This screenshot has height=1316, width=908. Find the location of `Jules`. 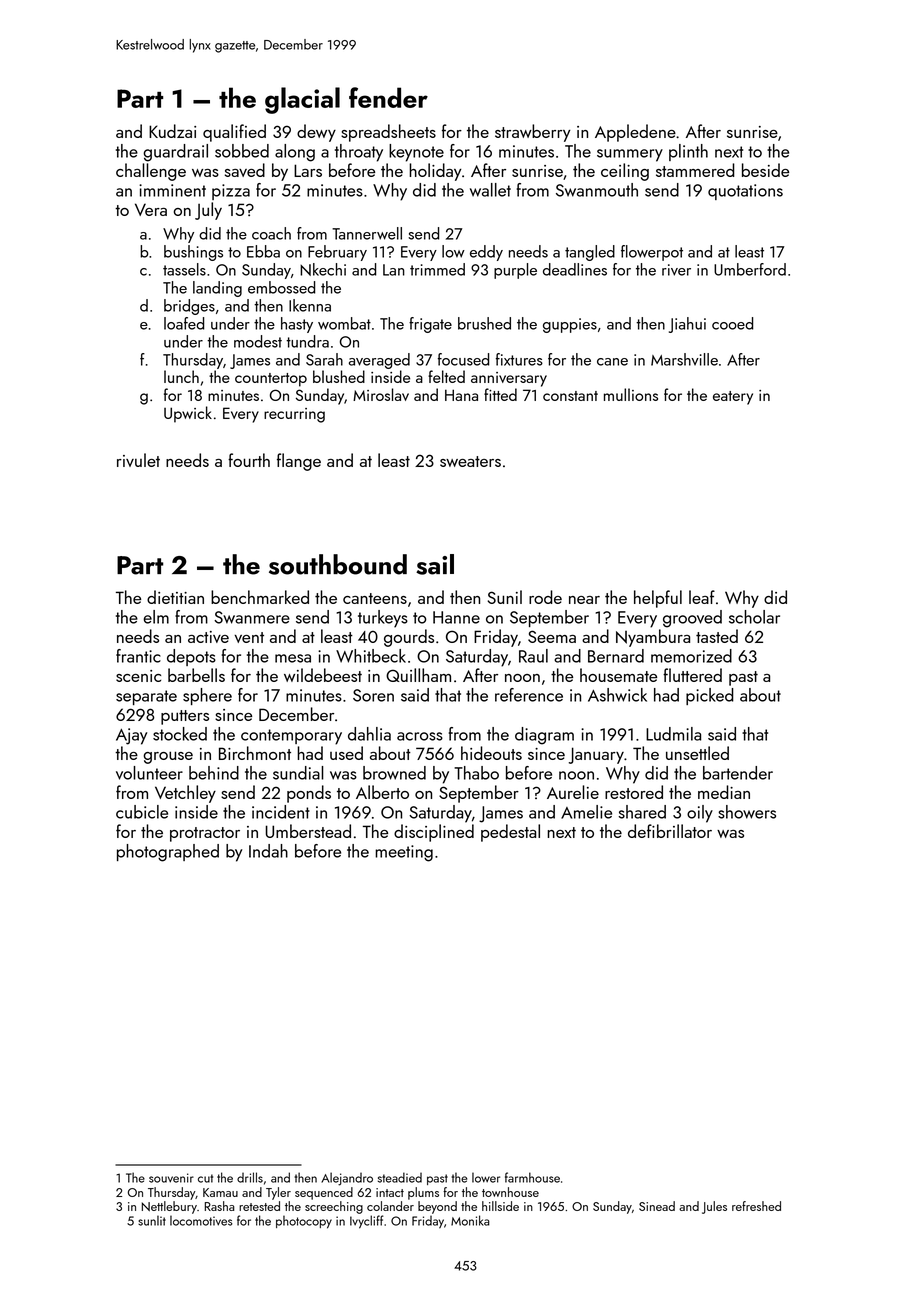

Jules is located at coordinates (714, 1207).
